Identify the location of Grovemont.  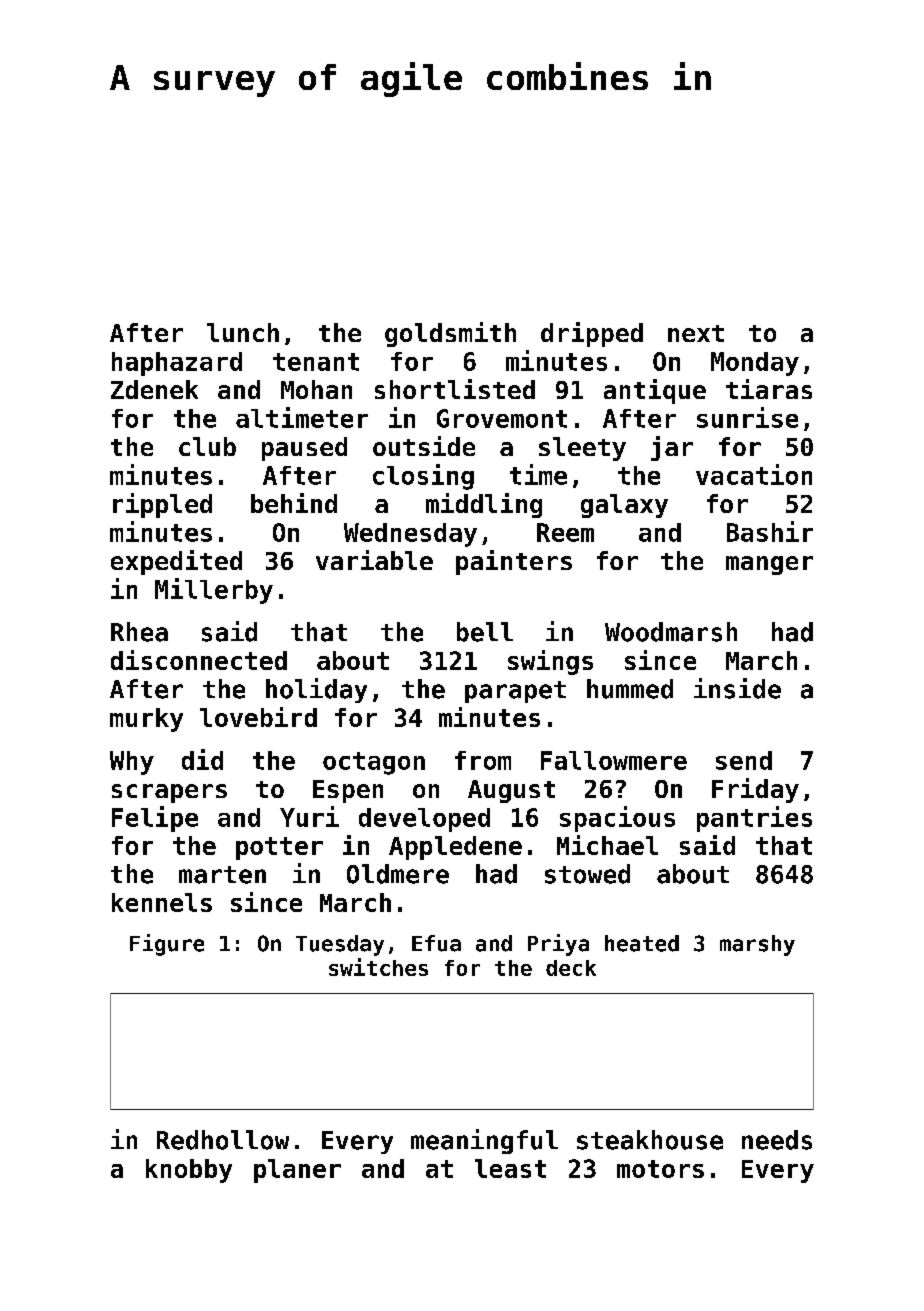
(502, 418).
